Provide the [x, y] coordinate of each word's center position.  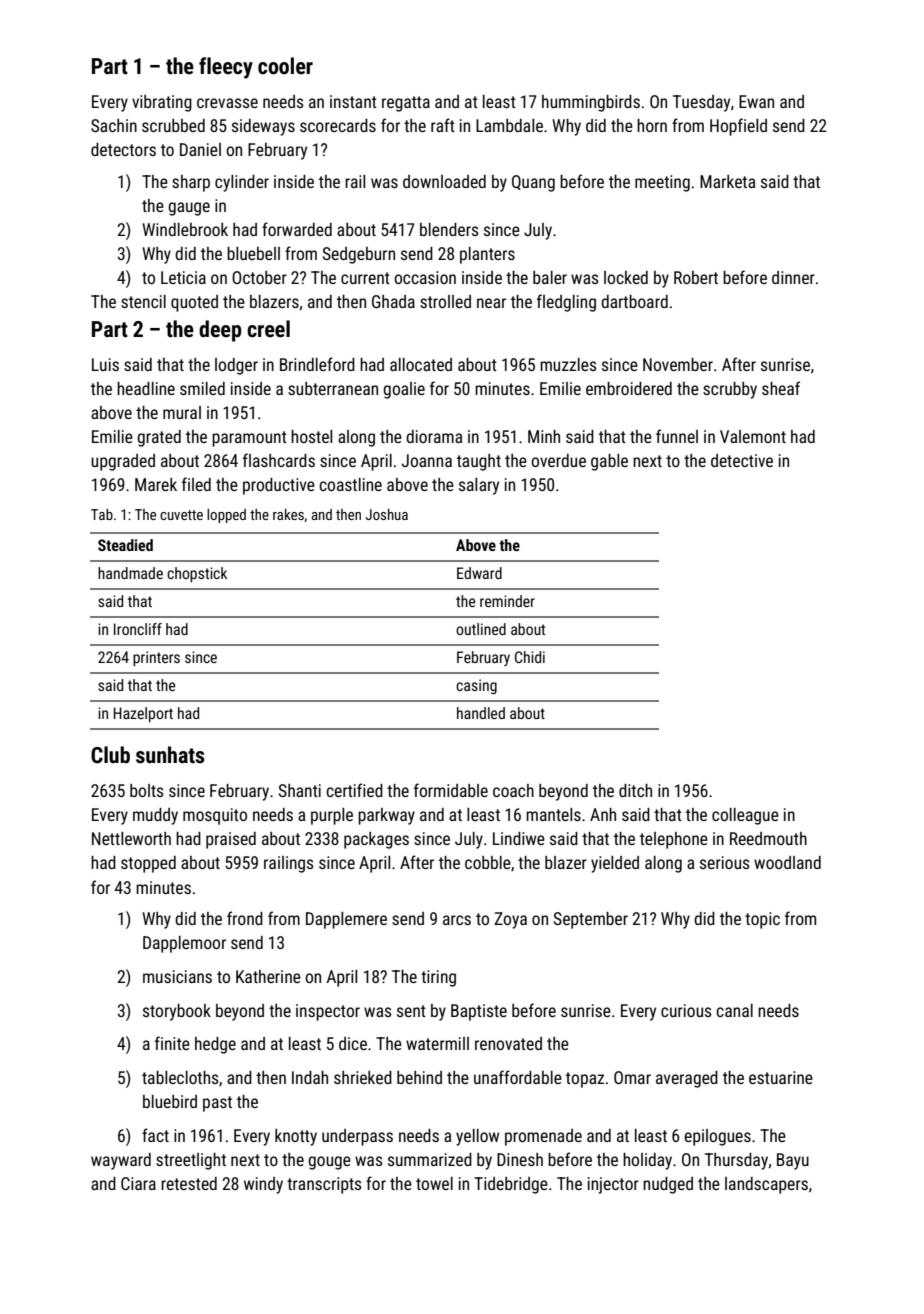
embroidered [629, 388]
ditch [635, 790]
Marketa [727, 181]
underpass [357, 1137]
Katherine [268, 976]
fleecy [226, 68]
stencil [143, 301]
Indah [310, 1077]
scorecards [338, 125]
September [591, 920]
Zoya [510, 920]
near [491, 303]
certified [354, 790]
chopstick [197, 574]
